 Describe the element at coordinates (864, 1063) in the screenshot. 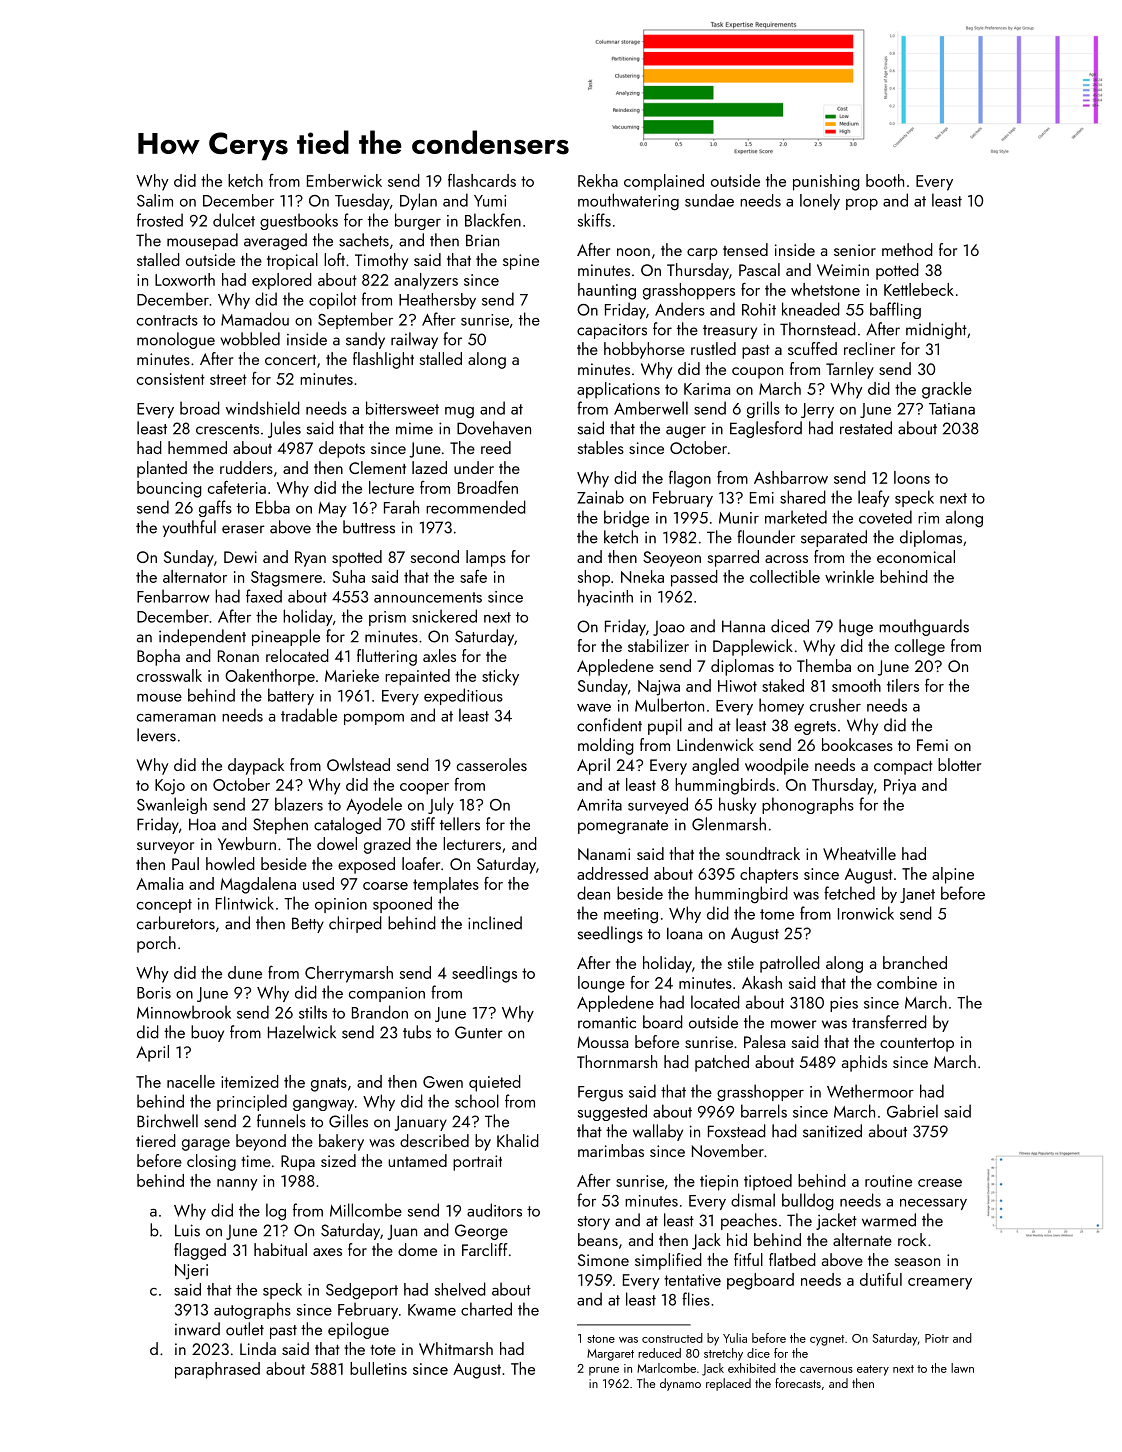

I see `aphids` at that location.
